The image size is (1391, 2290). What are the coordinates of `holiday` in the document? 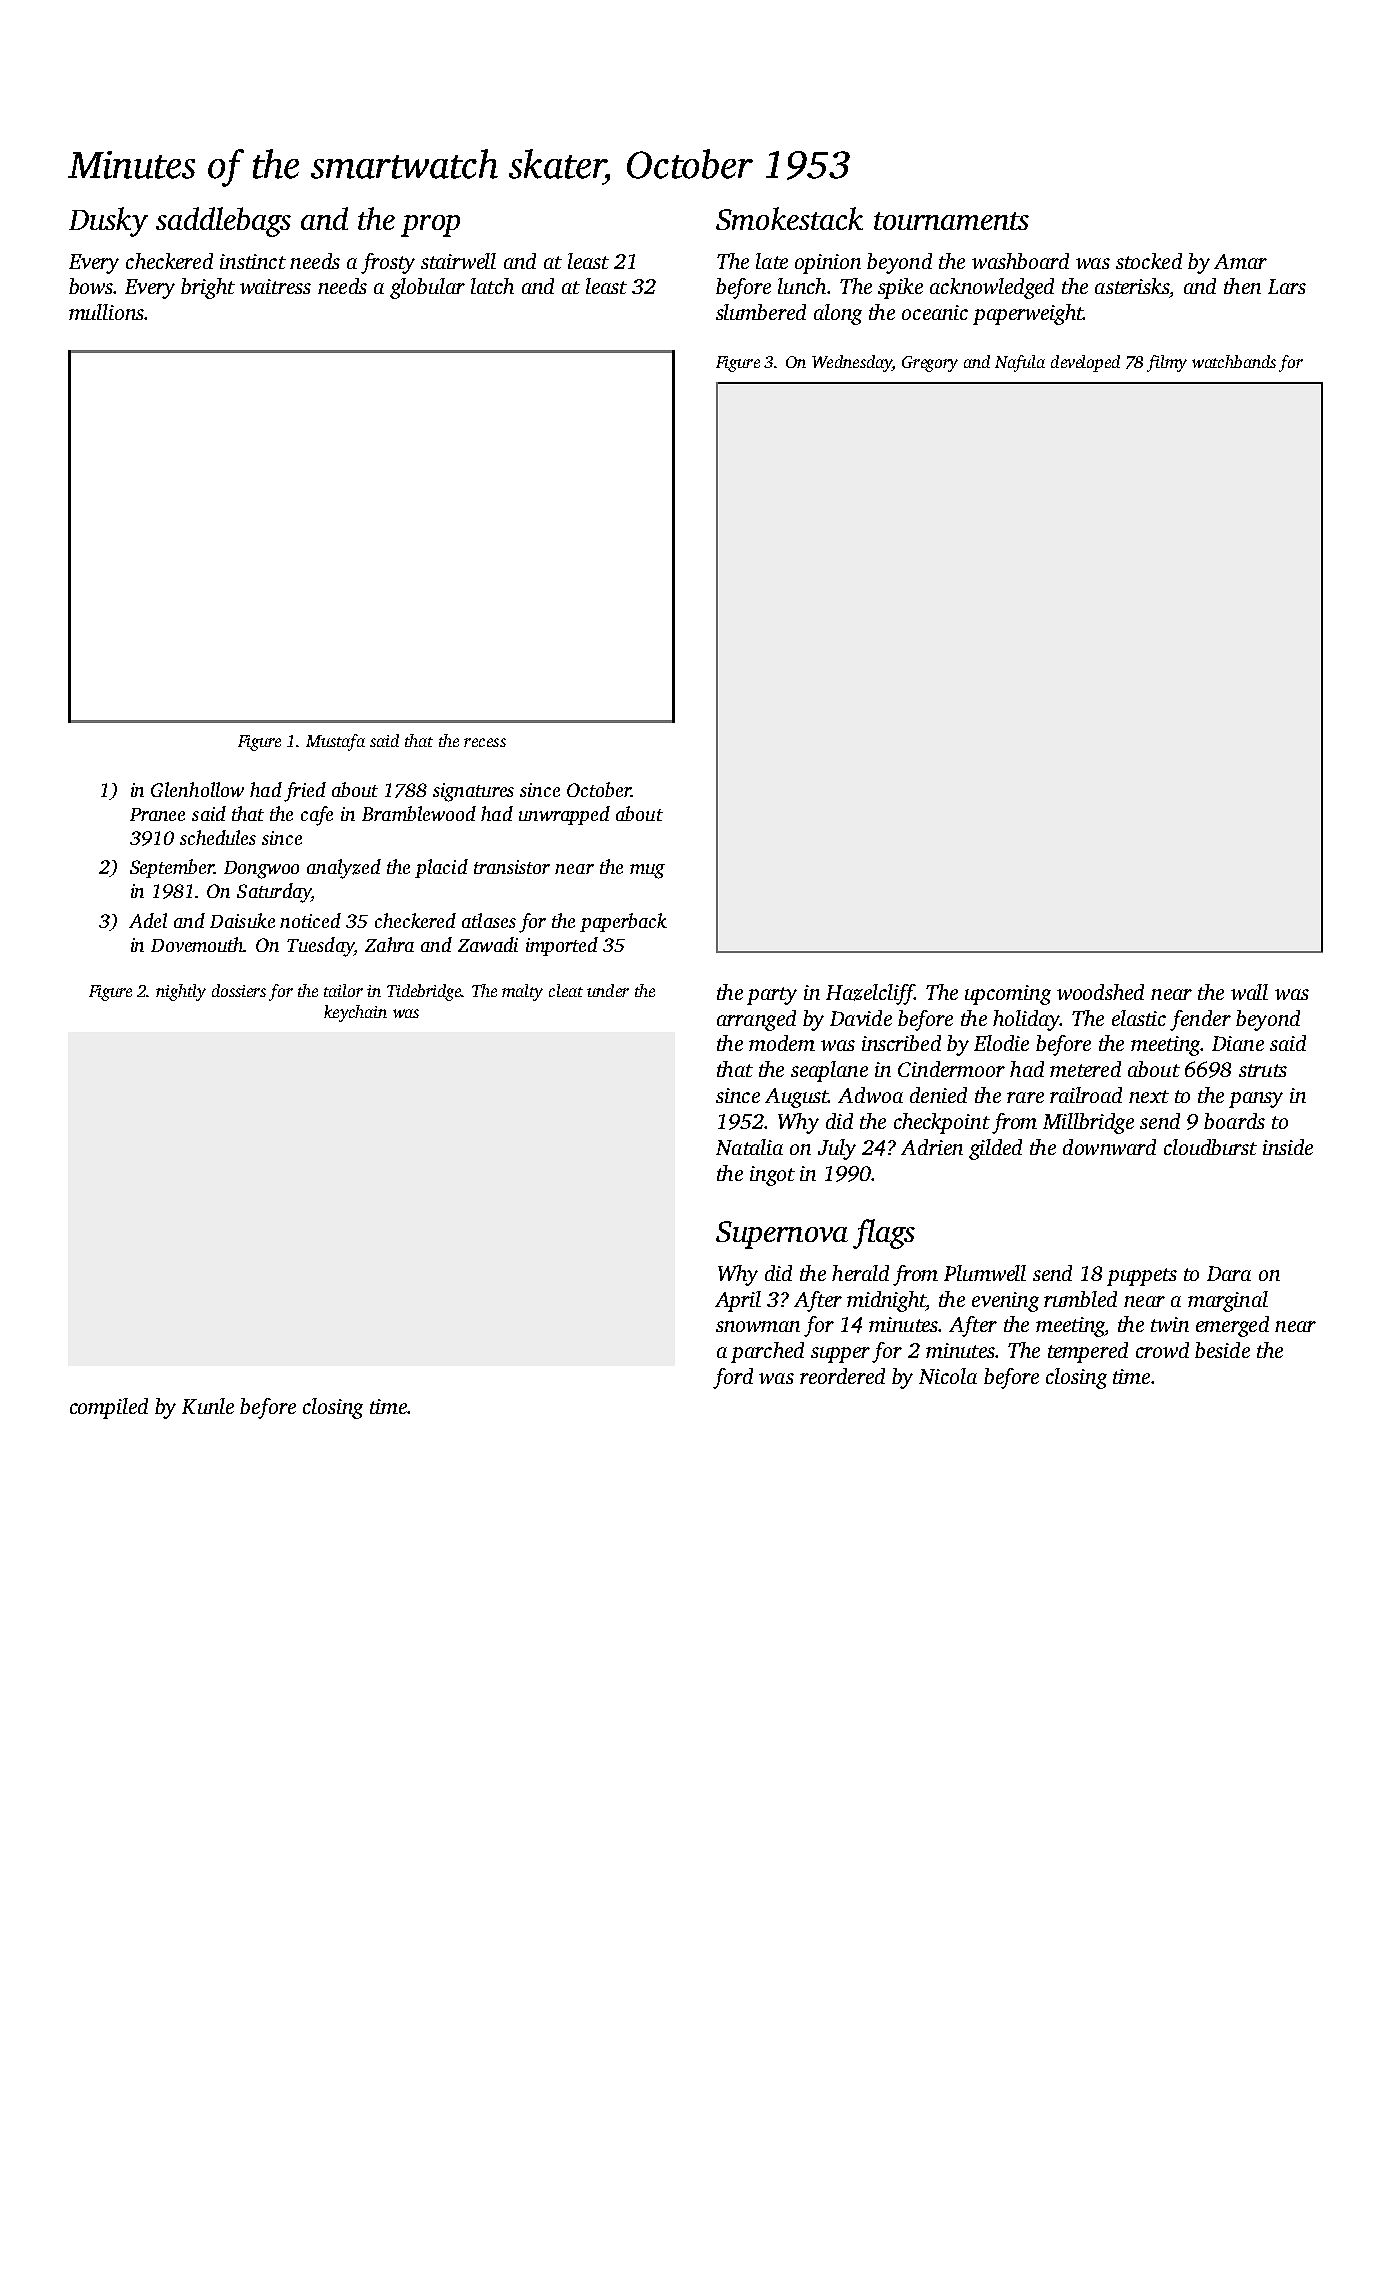 It's located at (1026, 1020).
